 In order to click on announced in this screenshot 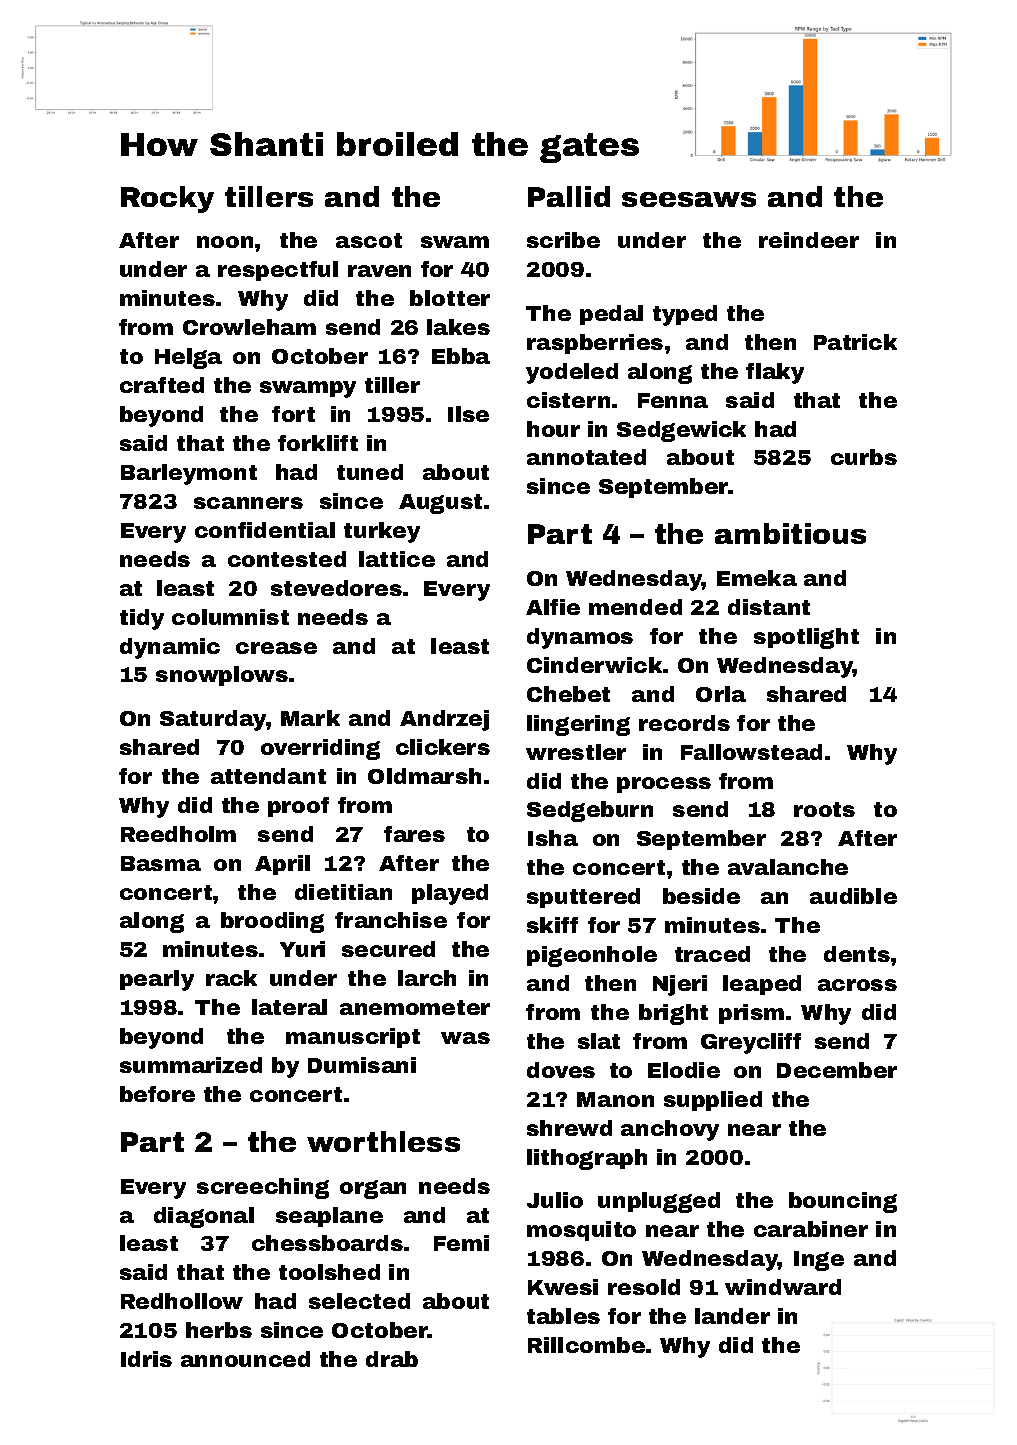, I will do `click(245, 1359)`.
